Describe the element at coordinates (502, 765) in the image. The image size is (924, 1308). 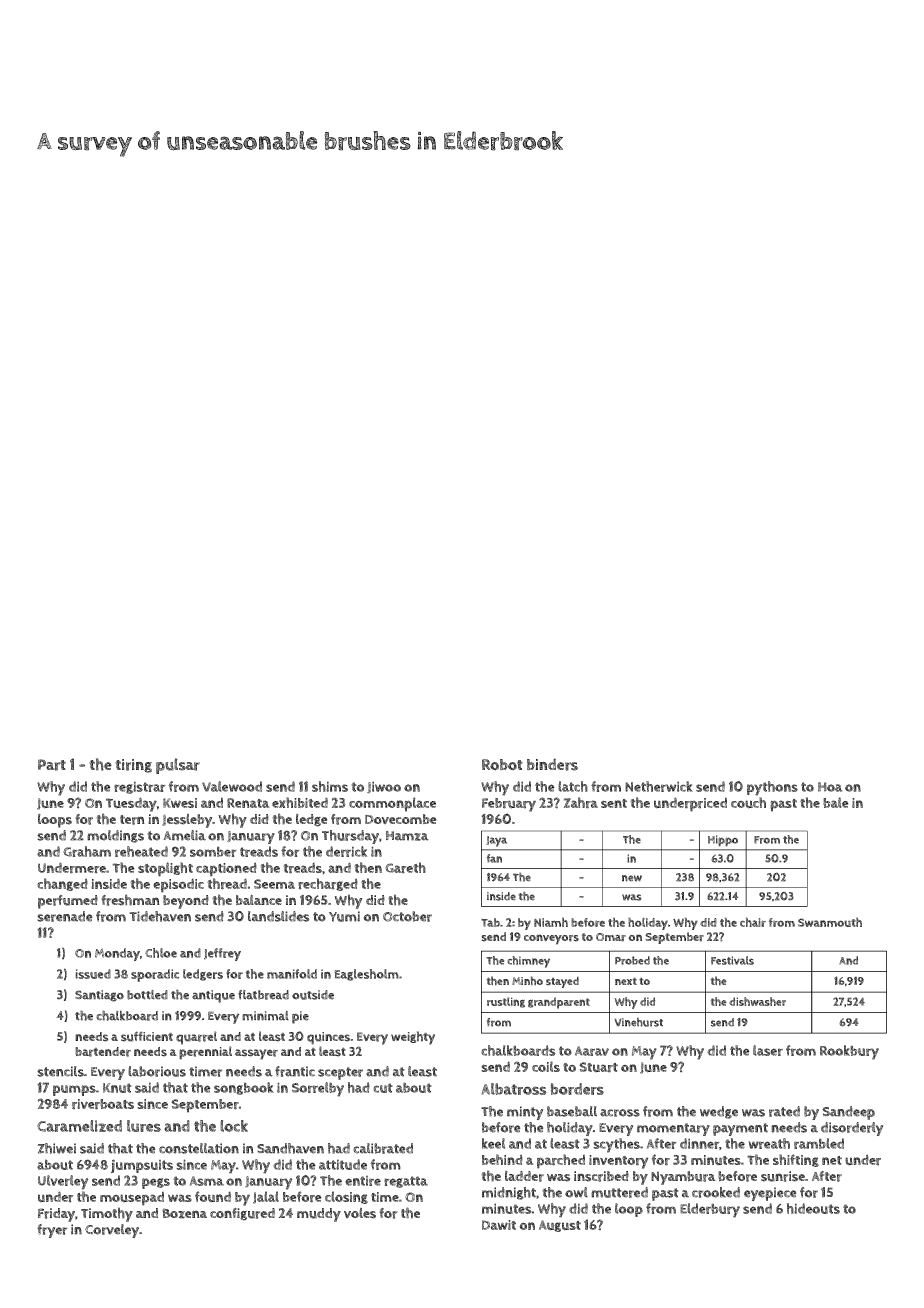
I see `Robot` at that location.
